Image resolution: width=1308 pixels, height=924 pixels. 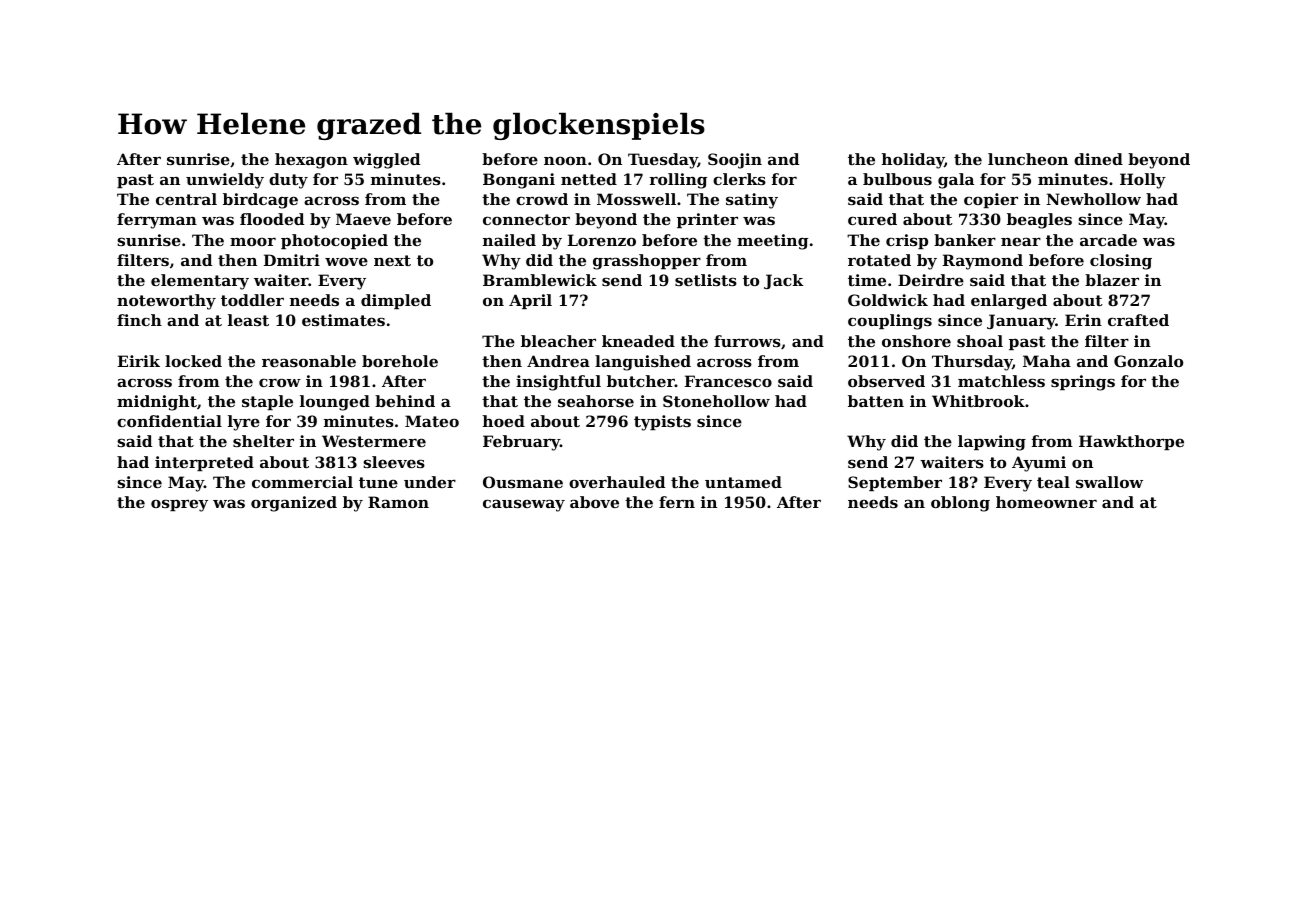 I want to click on noon, so click(x=565, y=160).
